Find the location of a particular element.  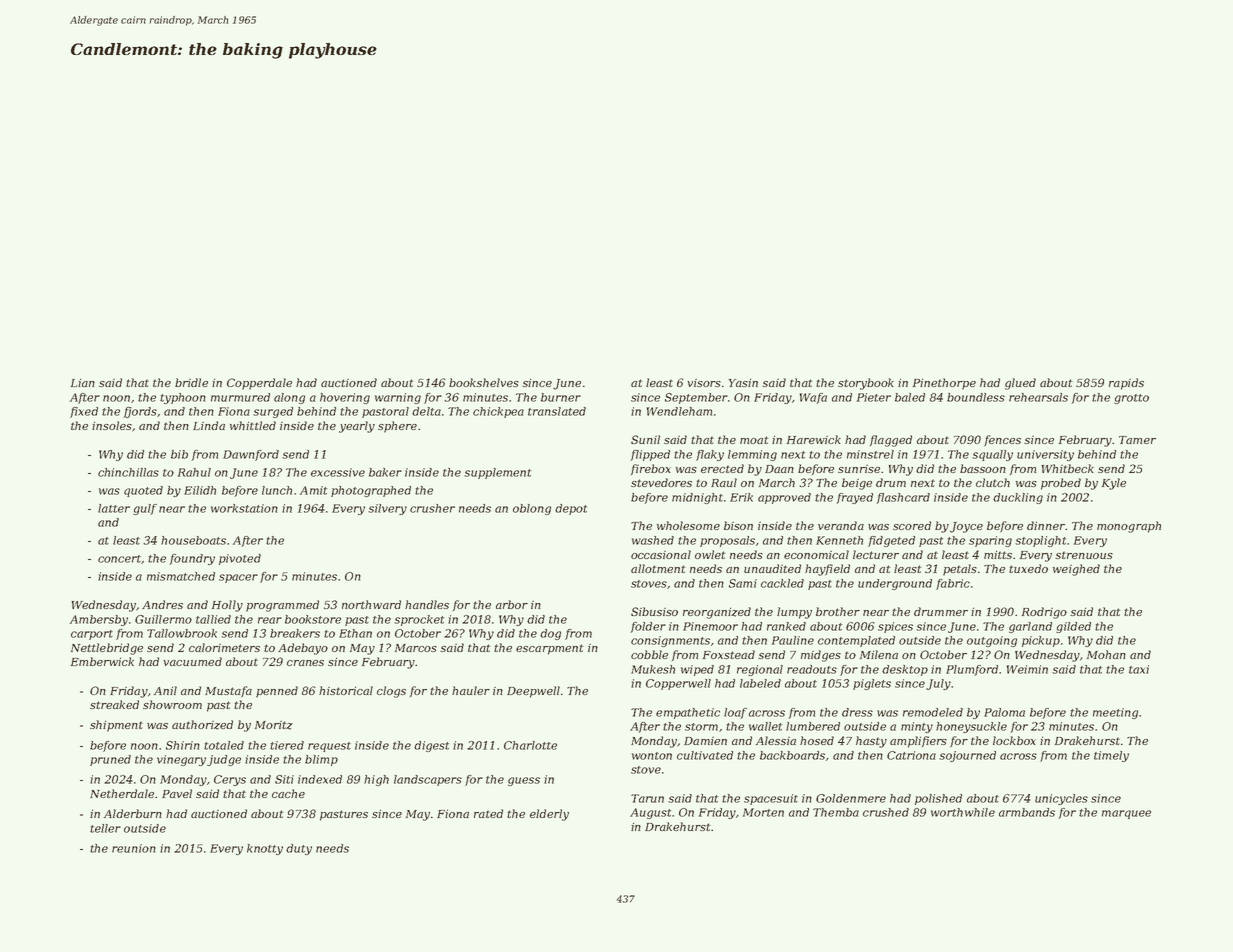

houseboats is located at coordinates (193, 540).
